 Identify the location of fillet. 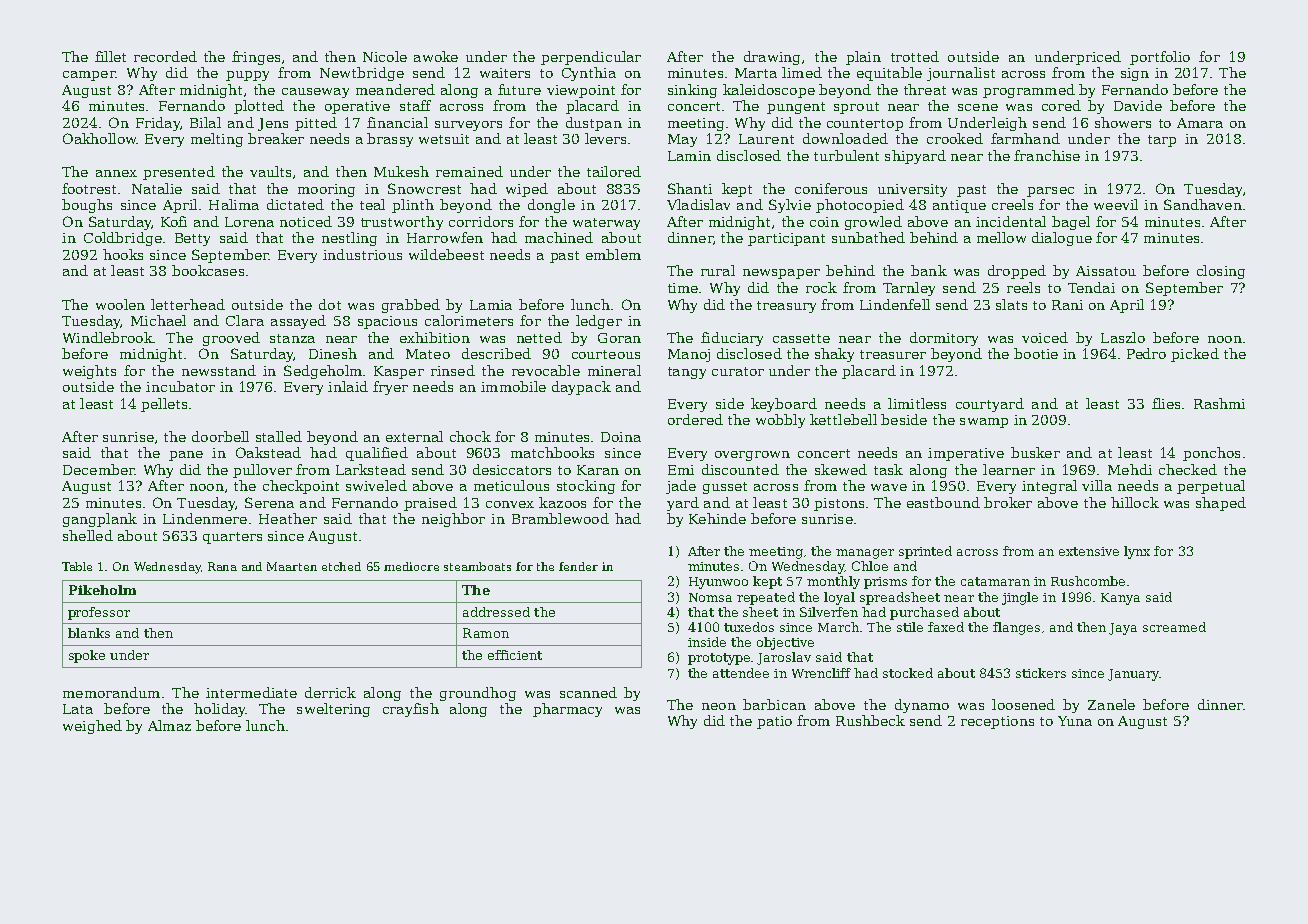
(110, 56).
